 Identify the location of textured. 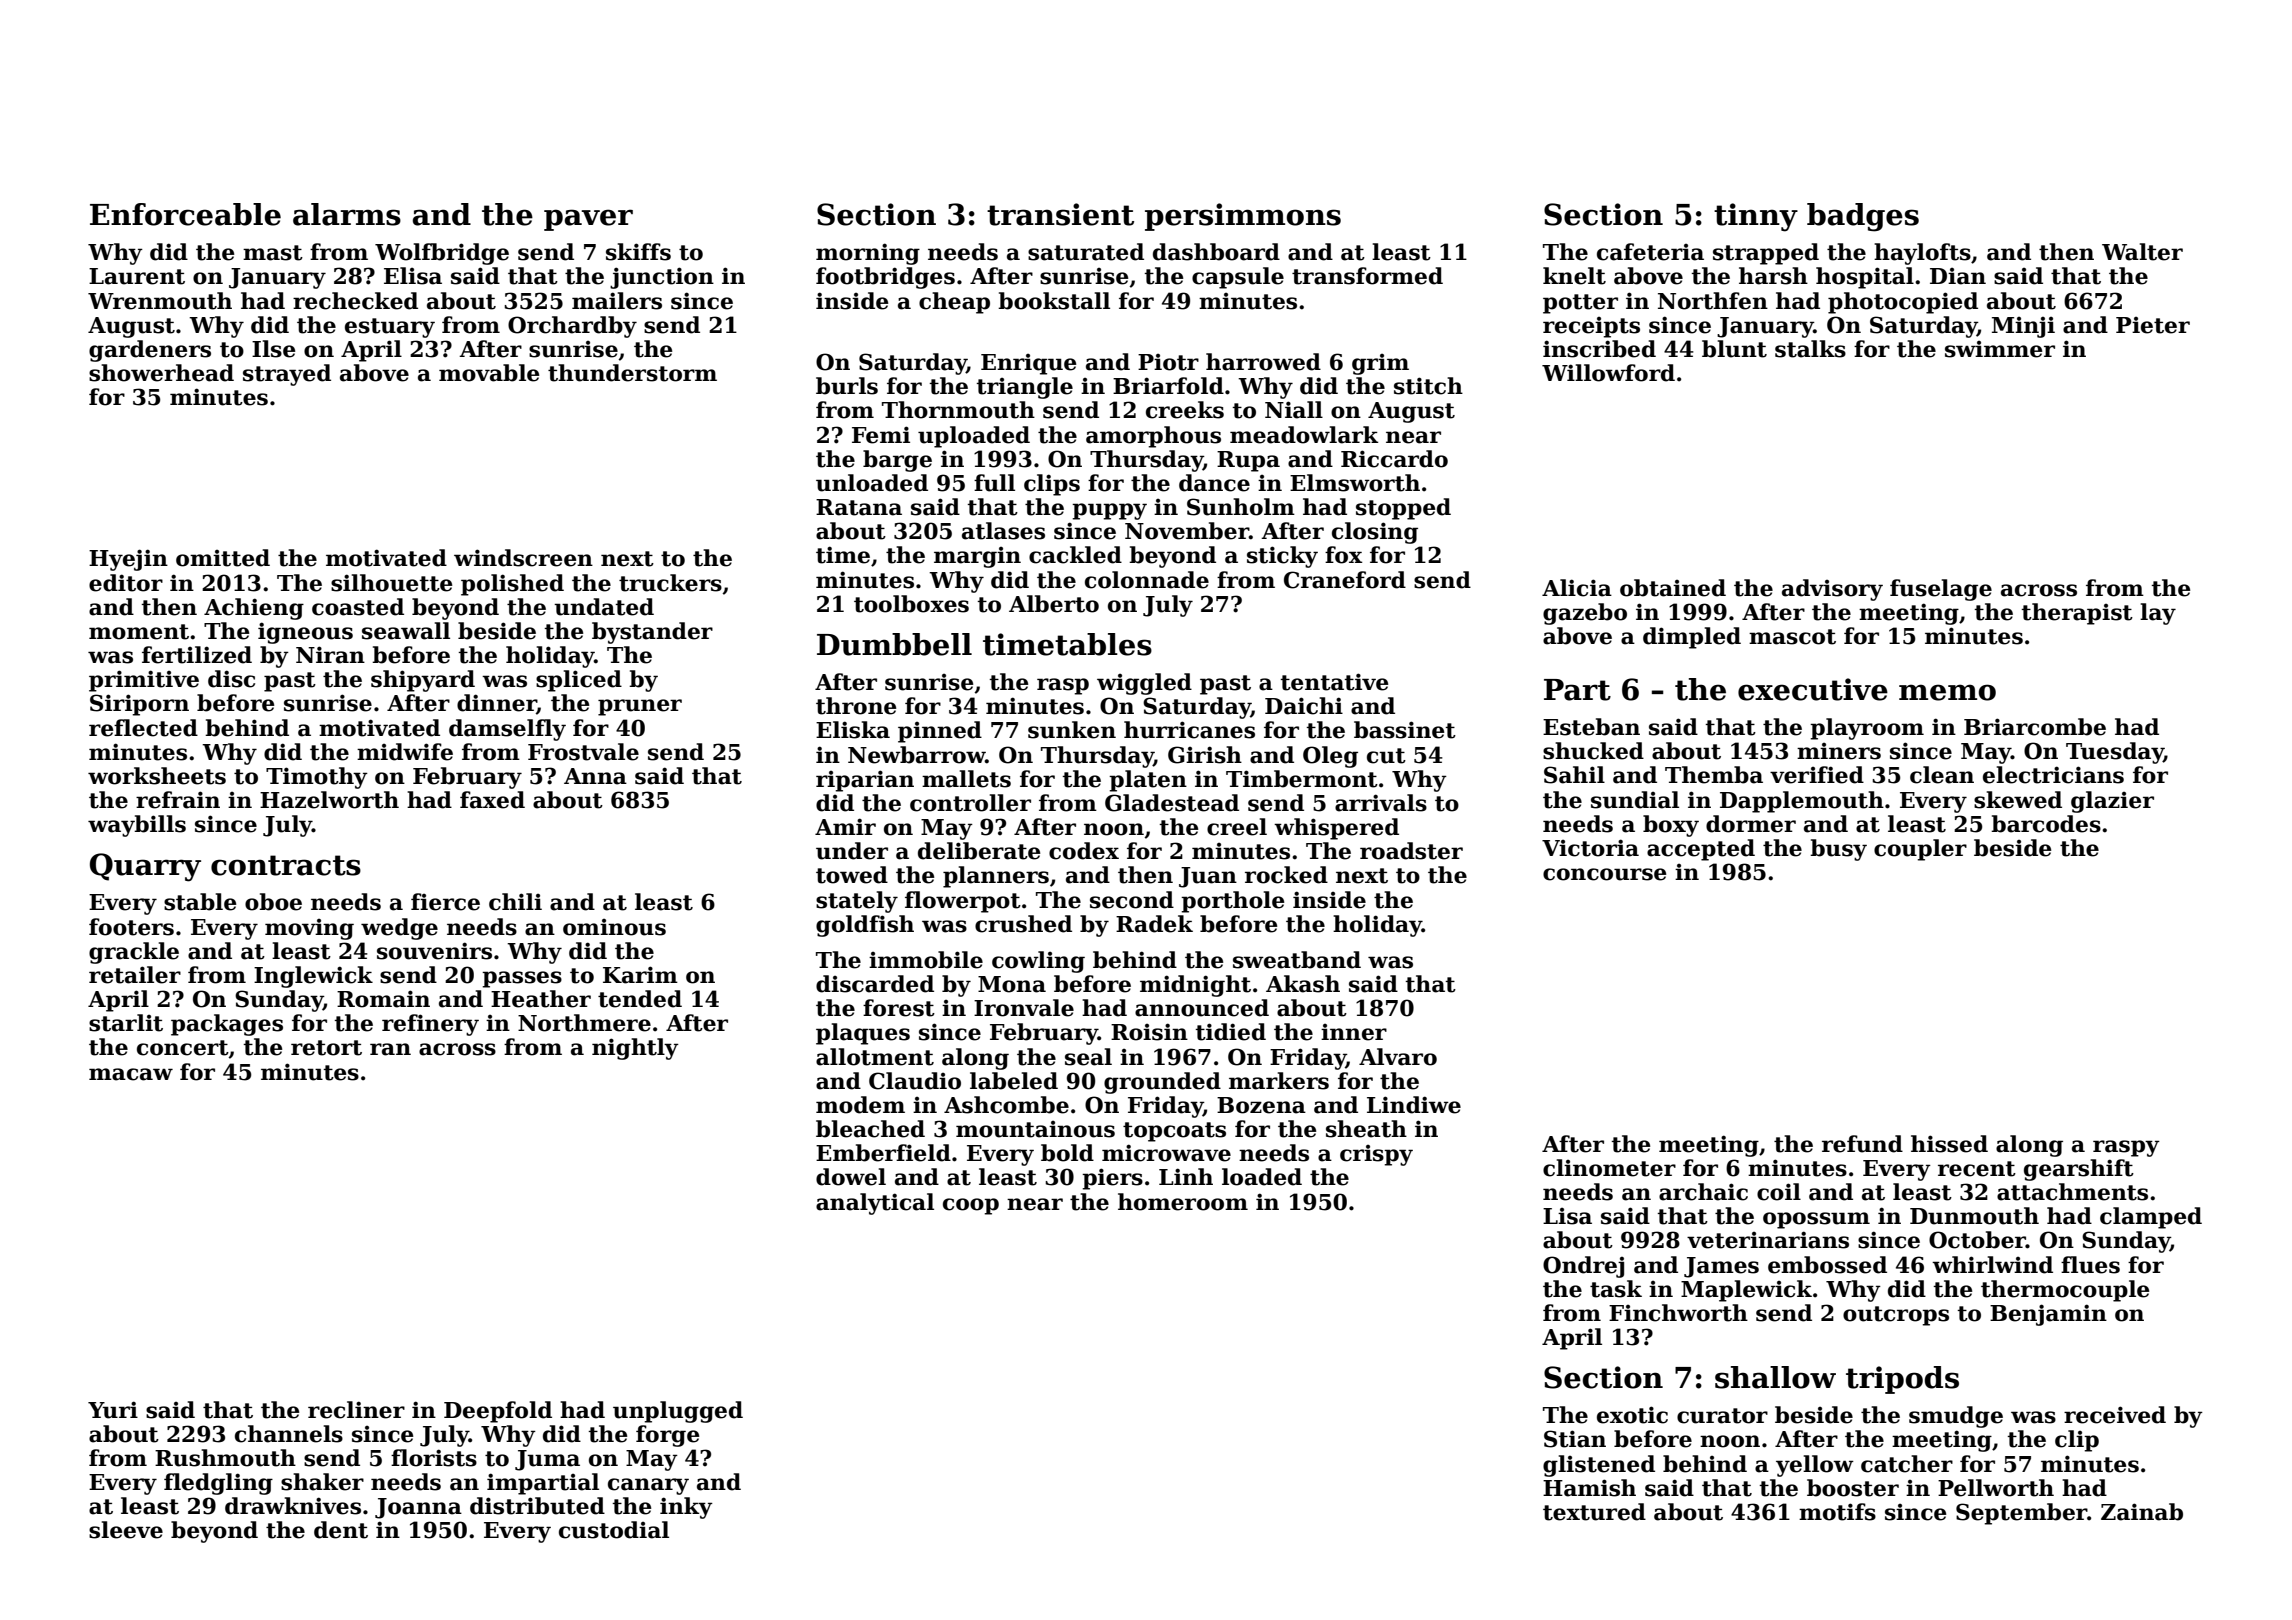
(1594, 1512).
